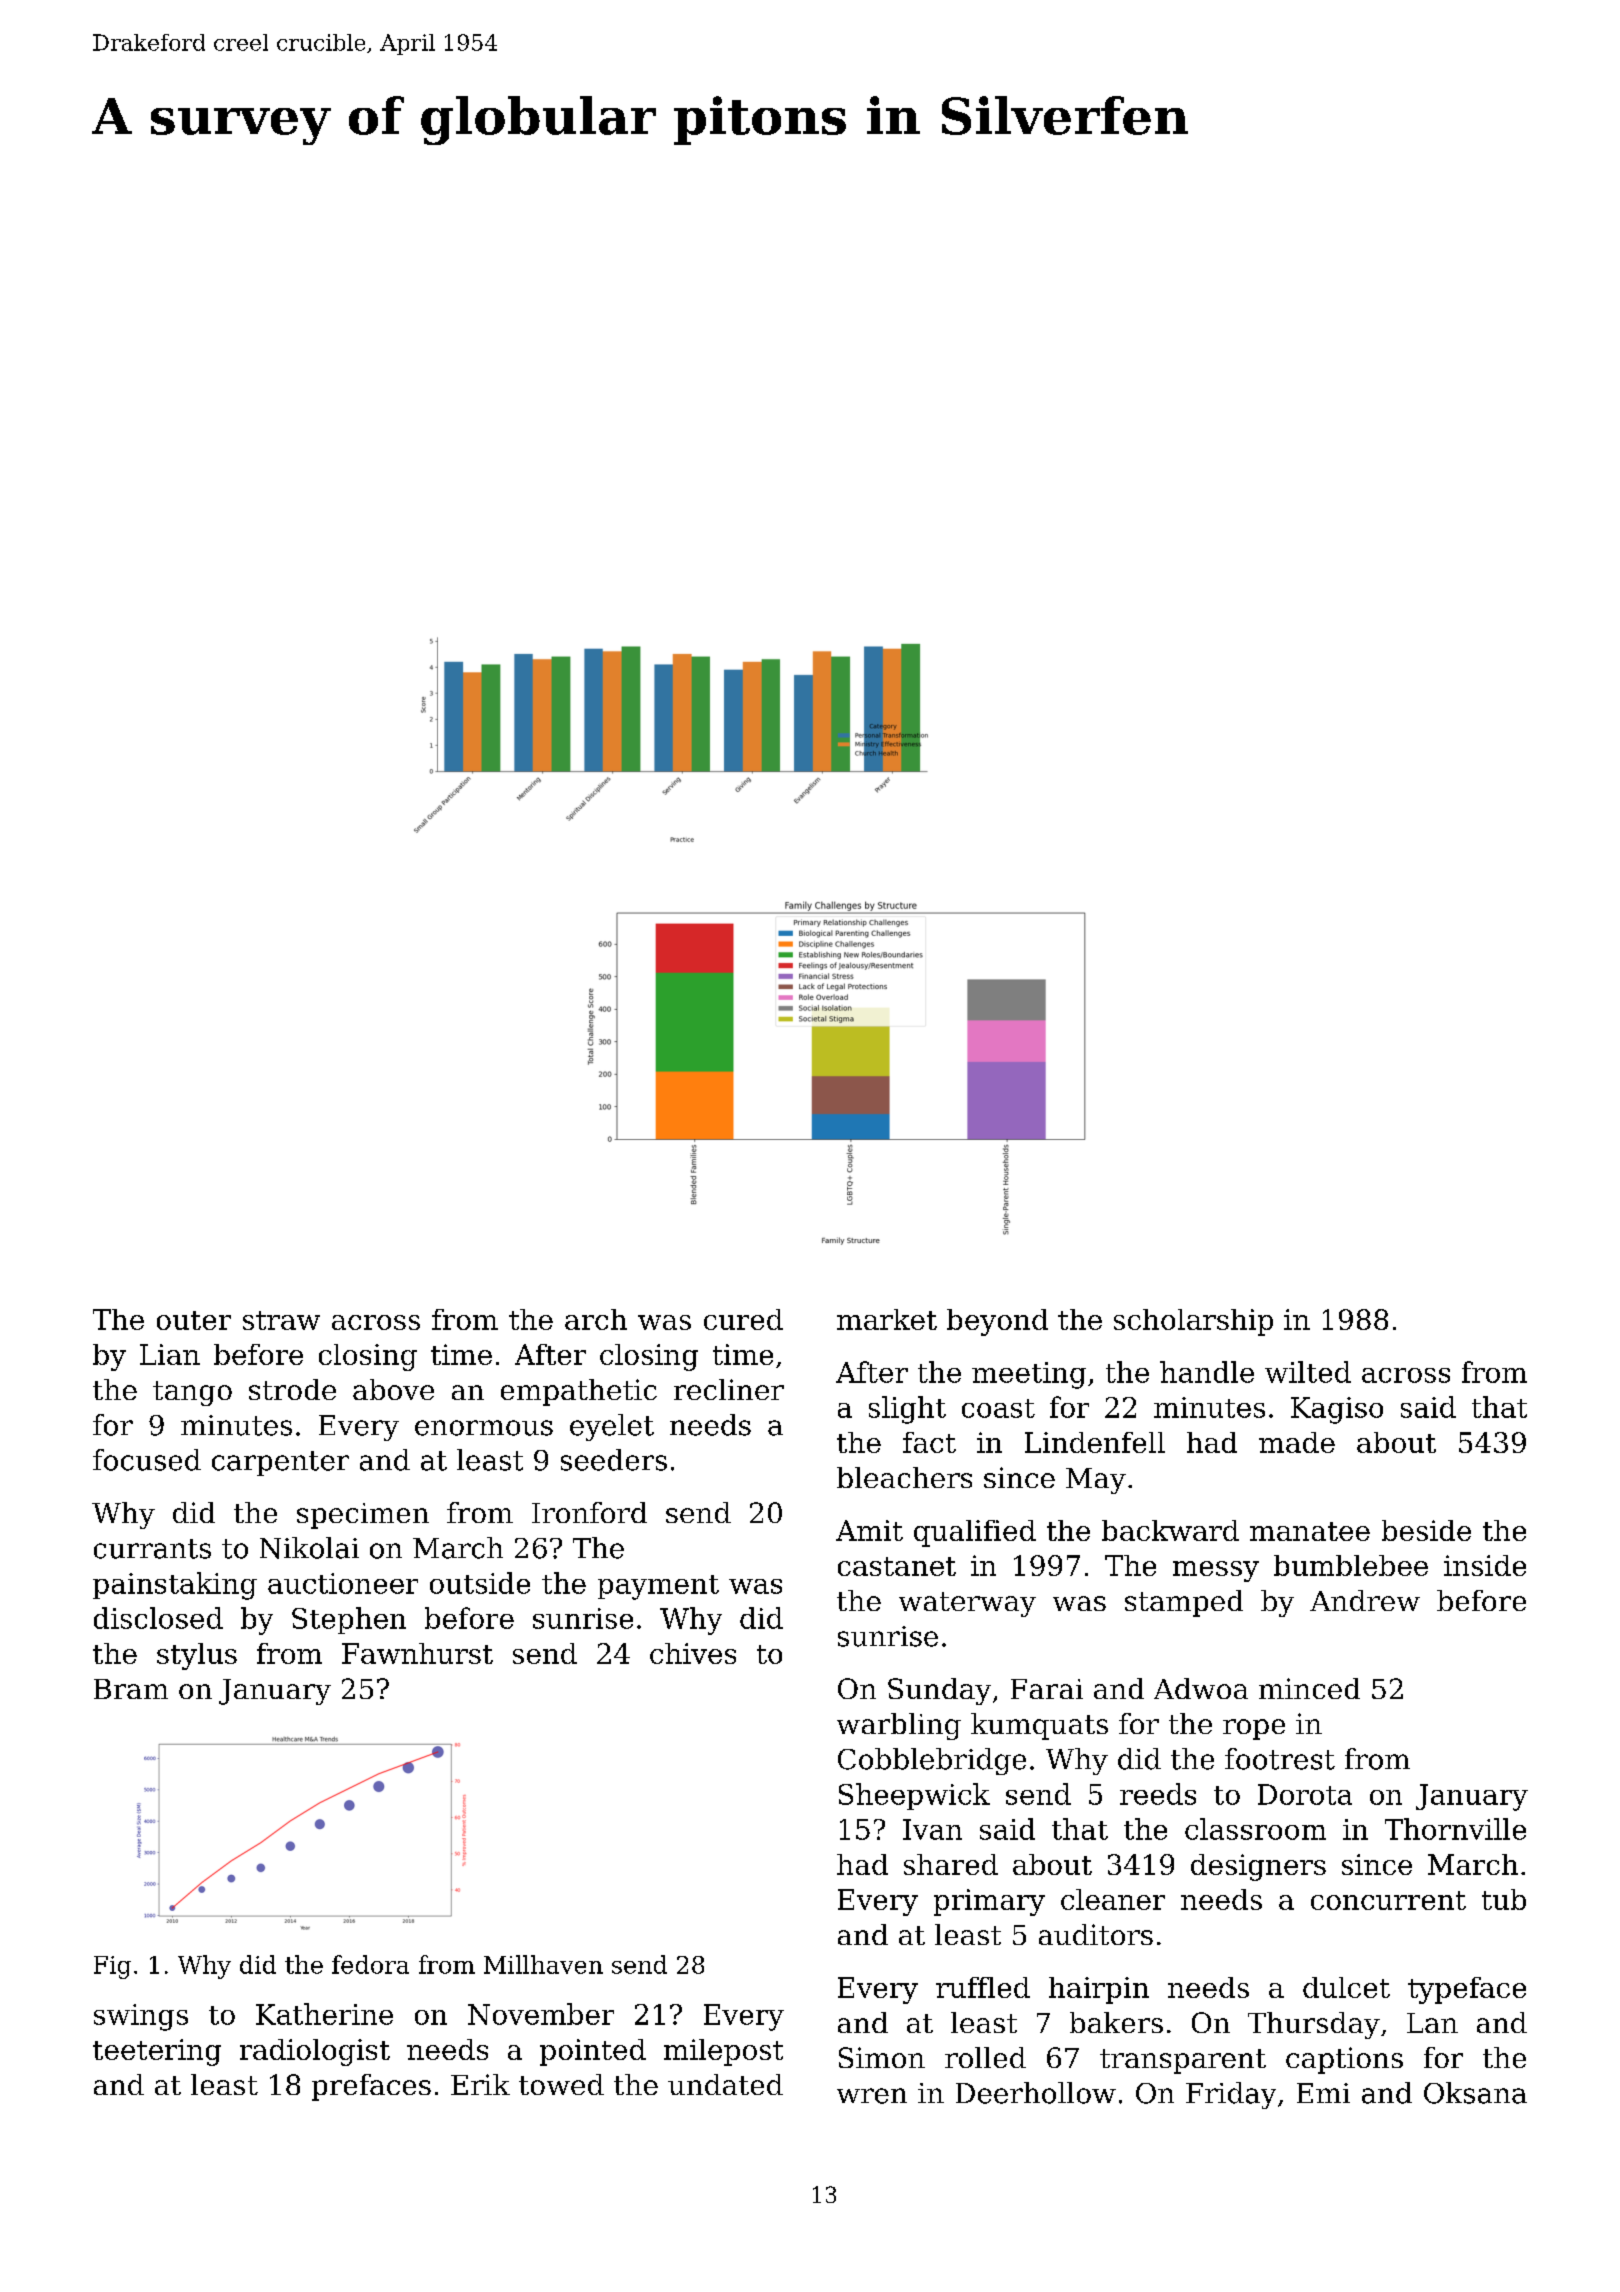 The image size is (1620, 2292). Describe the element at coordinates (1201, 1688) in the screenshot. I see `Adwoa` at that location.
